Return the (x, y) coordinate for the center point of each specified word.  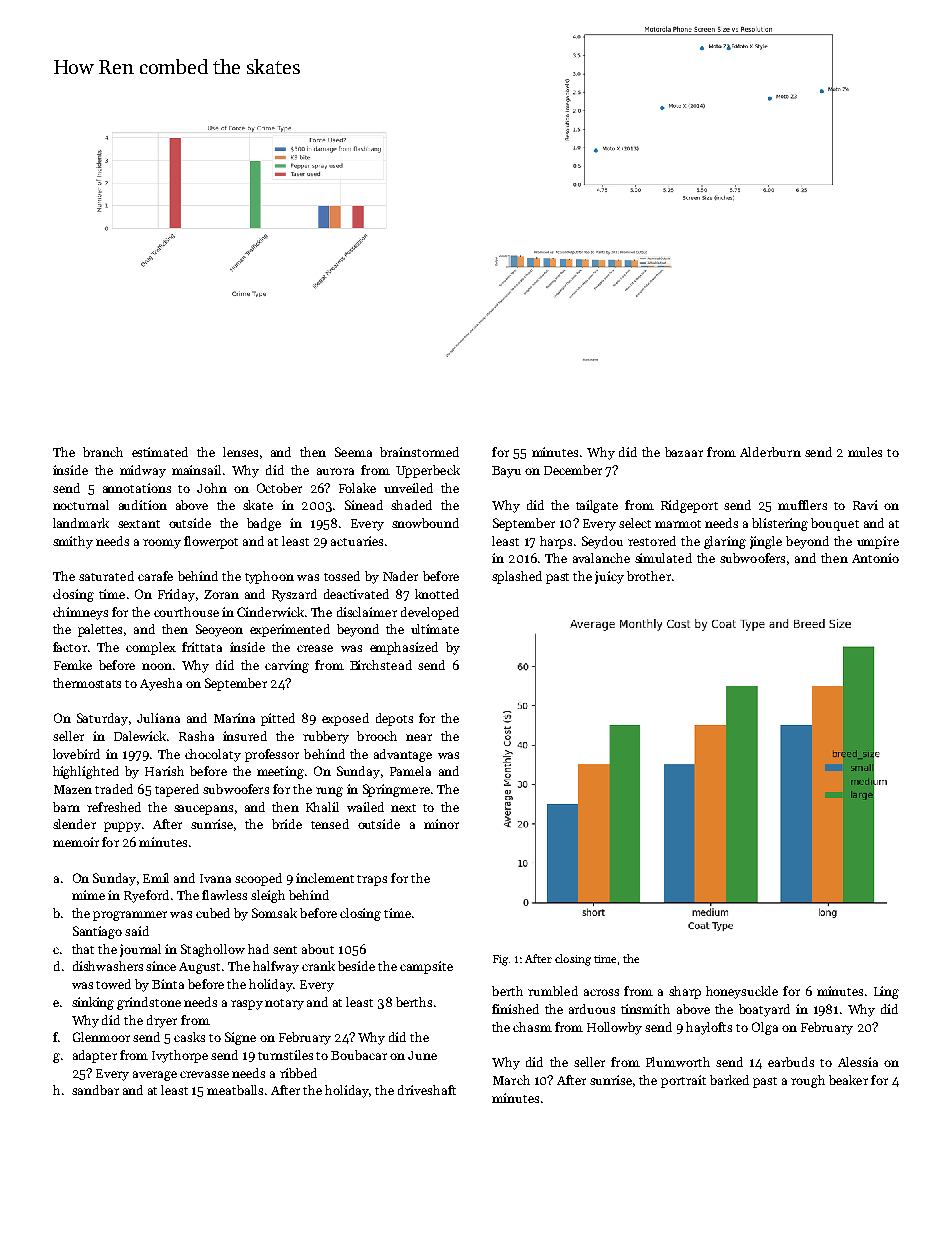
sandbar (95, 1090)
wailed (365, 807)
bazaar (684, 452)
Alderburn (770, 452)
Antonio (875, 558)
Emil (156, 878)
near (419, 737)
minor (441, 824)
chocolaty (213, 755)
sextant (139, 524)
